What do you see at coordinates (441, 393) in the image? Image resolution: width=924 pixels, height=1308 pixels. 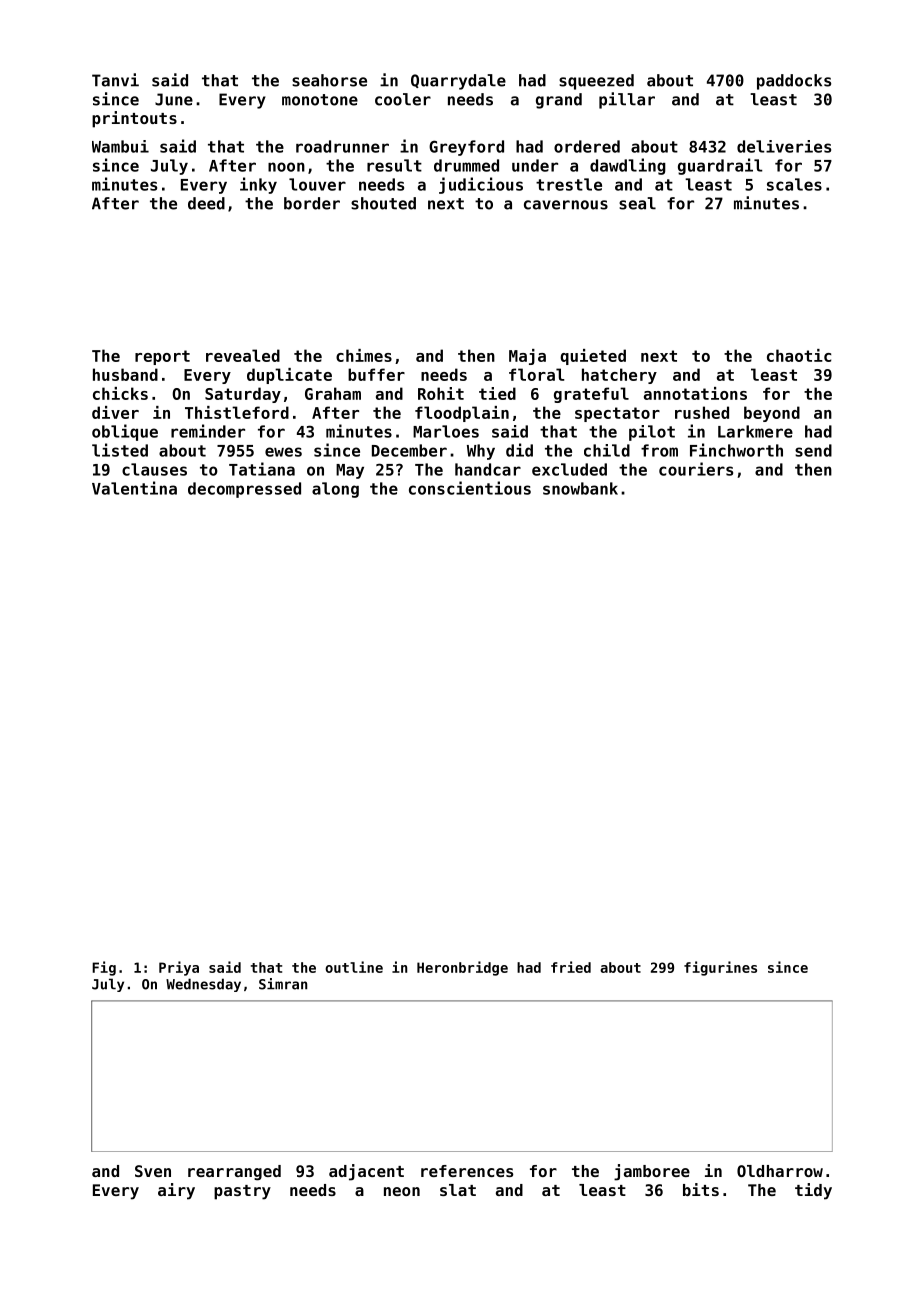 I see `Rohit` at bounding box center [441, 393].
